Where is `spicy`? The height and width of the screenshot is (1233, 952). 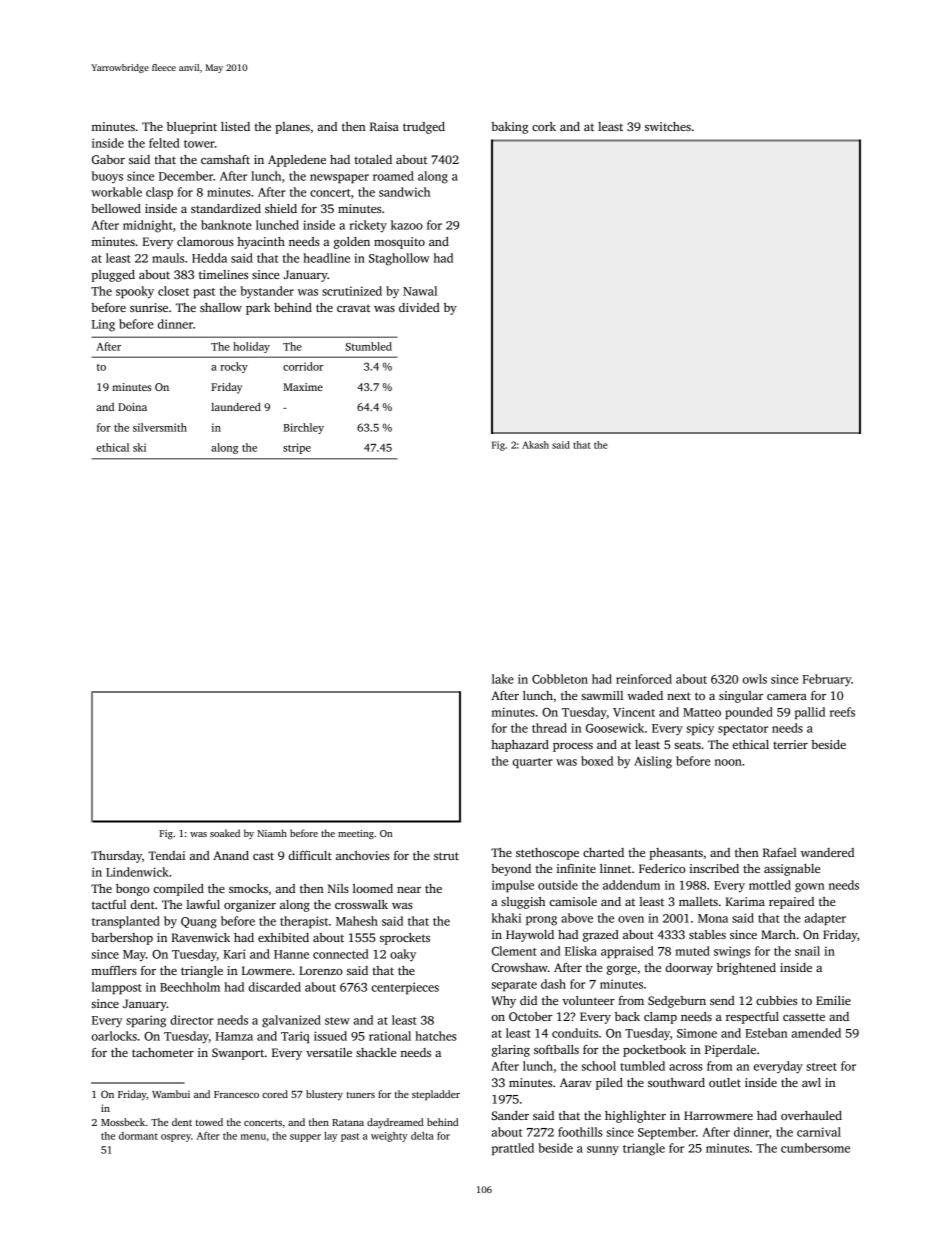
spicy is located at coordinates (700, 729).
